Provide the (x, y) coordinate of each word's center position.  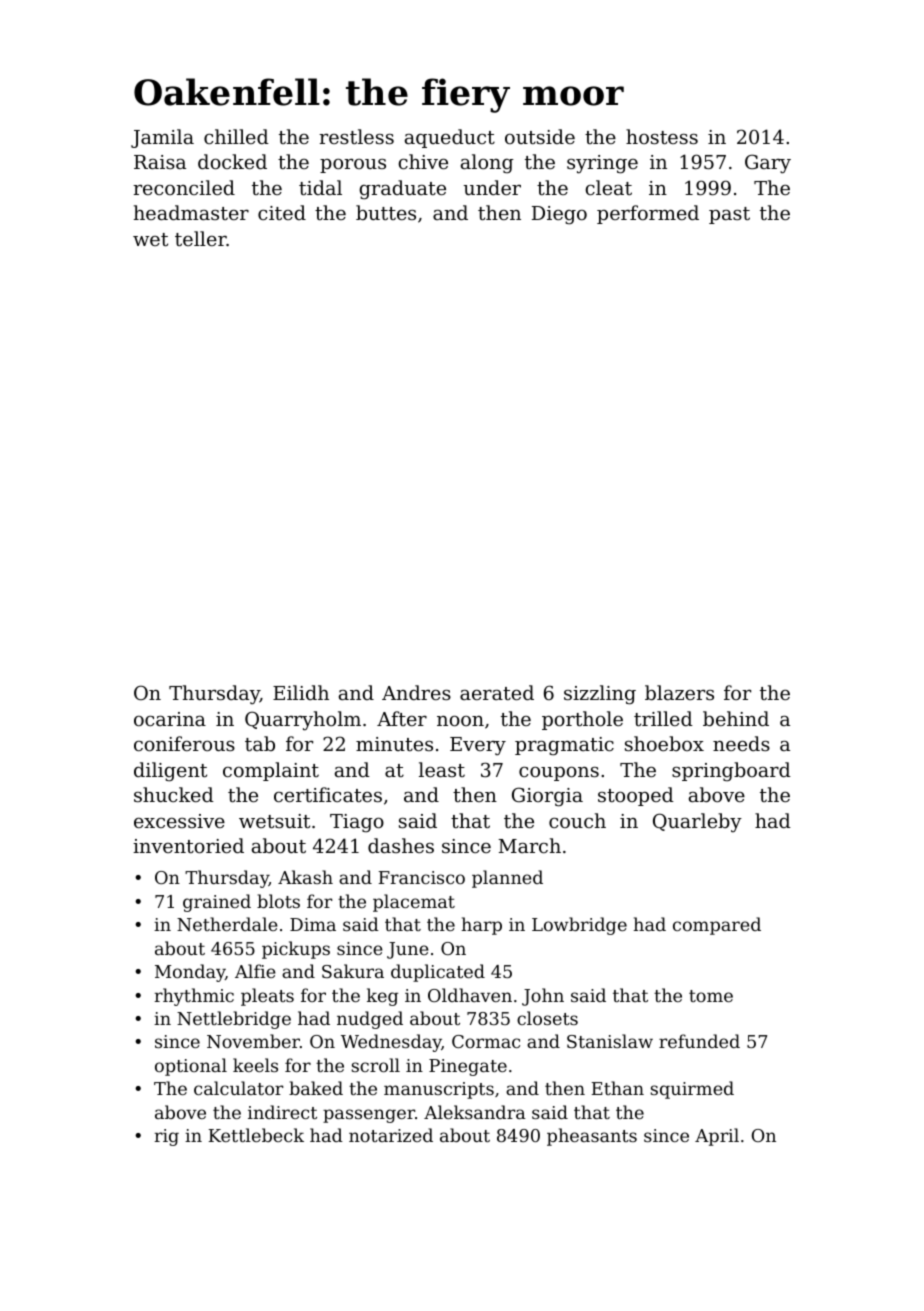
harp (481, 926)
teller (201, 238)
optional (191, 1067)
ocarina (170, 719)
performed (648, 214)
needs (741, 743)
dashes (401, 845)
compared (717, 926)
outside (540, 136)
